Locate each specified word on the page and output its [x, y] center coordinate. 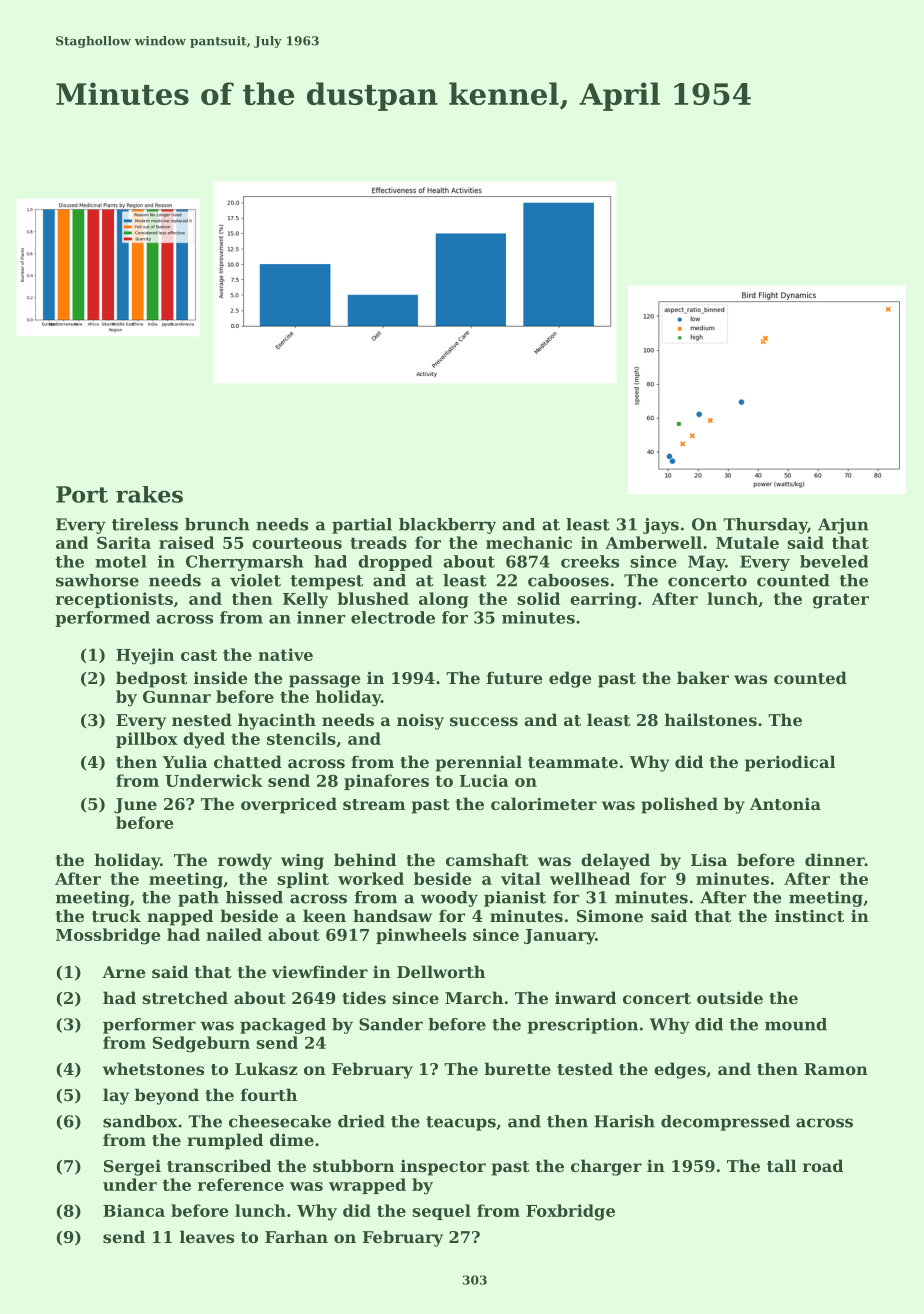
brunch [217, 524]
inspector [443, 1167]
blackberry [447, 526]
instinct [809, 915]
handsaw [392, 915]
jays [661, 526]
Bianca [134, 1210]
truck [116, 915]
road [823, 1165]
